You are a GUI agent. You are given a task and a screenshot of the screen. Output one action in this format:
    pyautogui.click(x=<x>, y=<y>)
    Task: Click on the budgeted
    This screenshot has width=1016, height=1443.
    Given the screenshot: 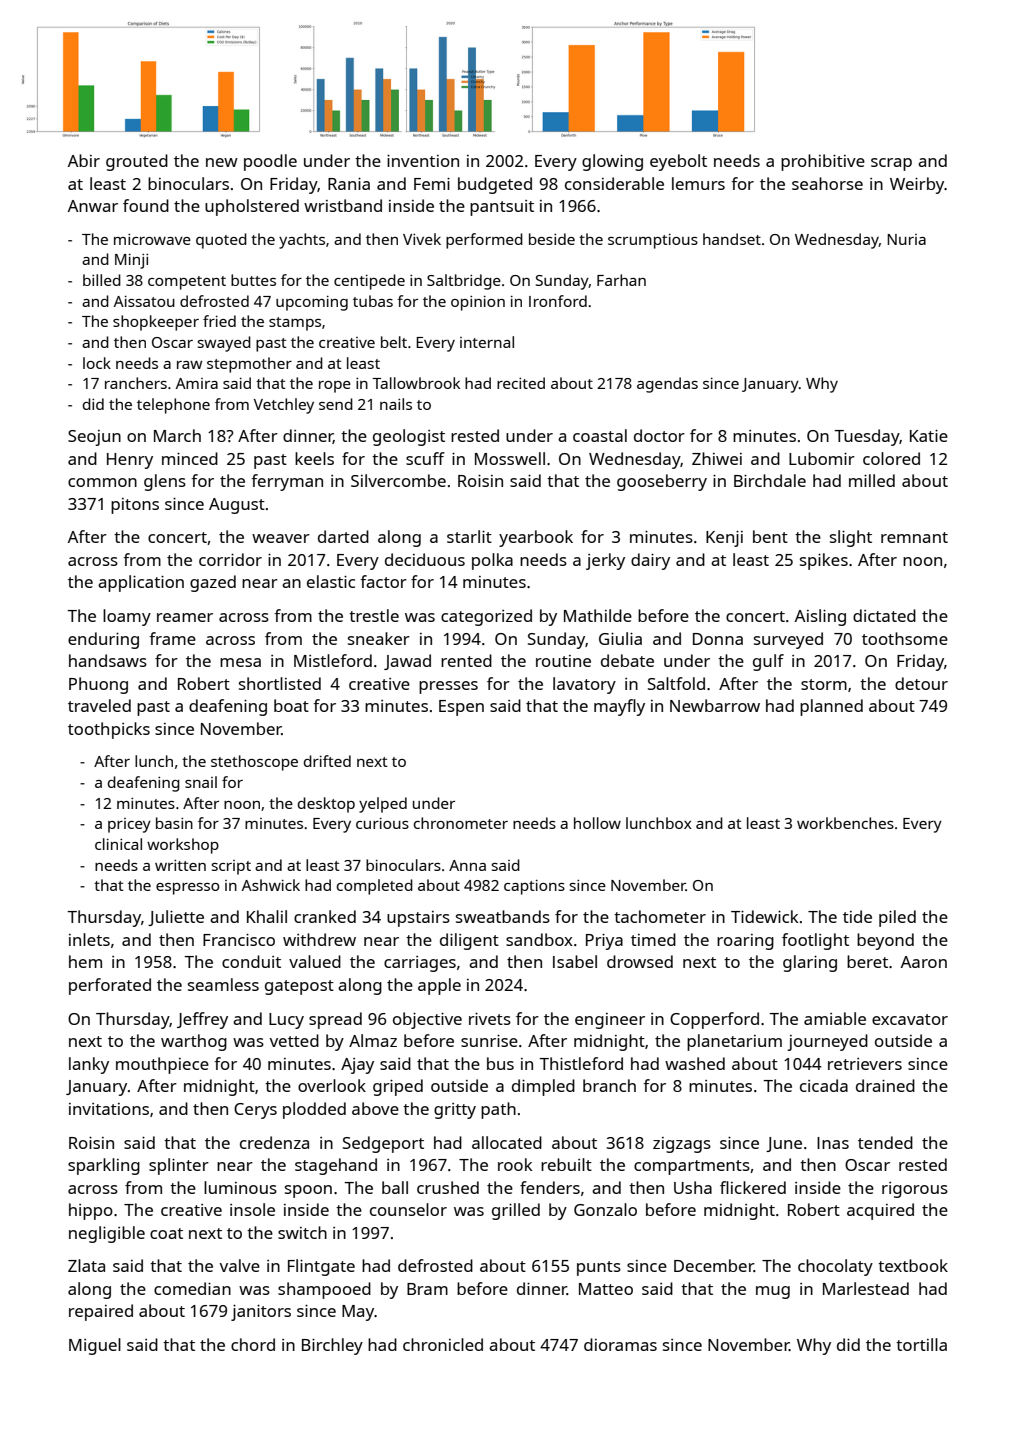 What is the action you would take?
    pyautogui.click(x=495, y=185)
